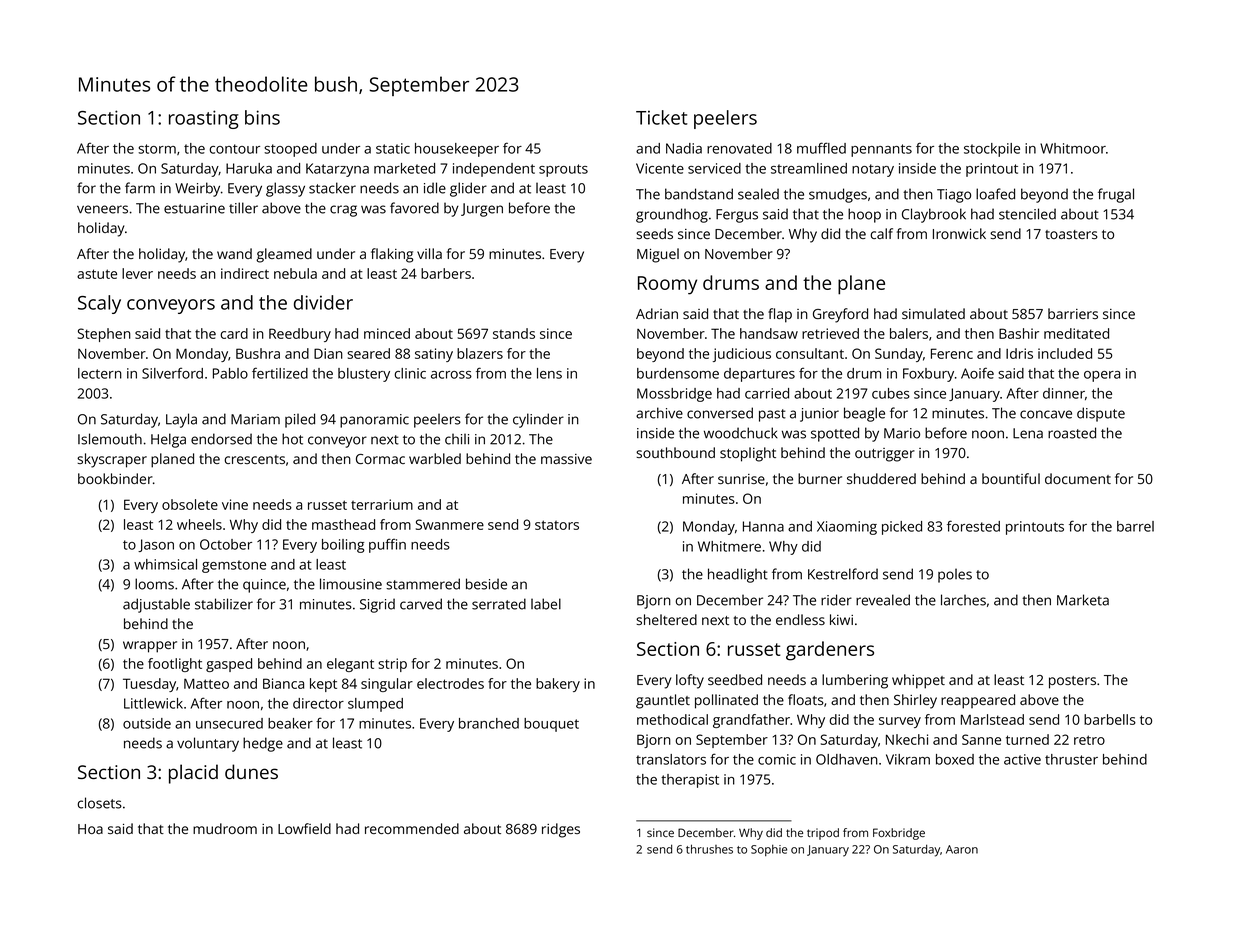  Describe the element at coordinates (1073, 313) in the document. I see `barriers` at that location.
